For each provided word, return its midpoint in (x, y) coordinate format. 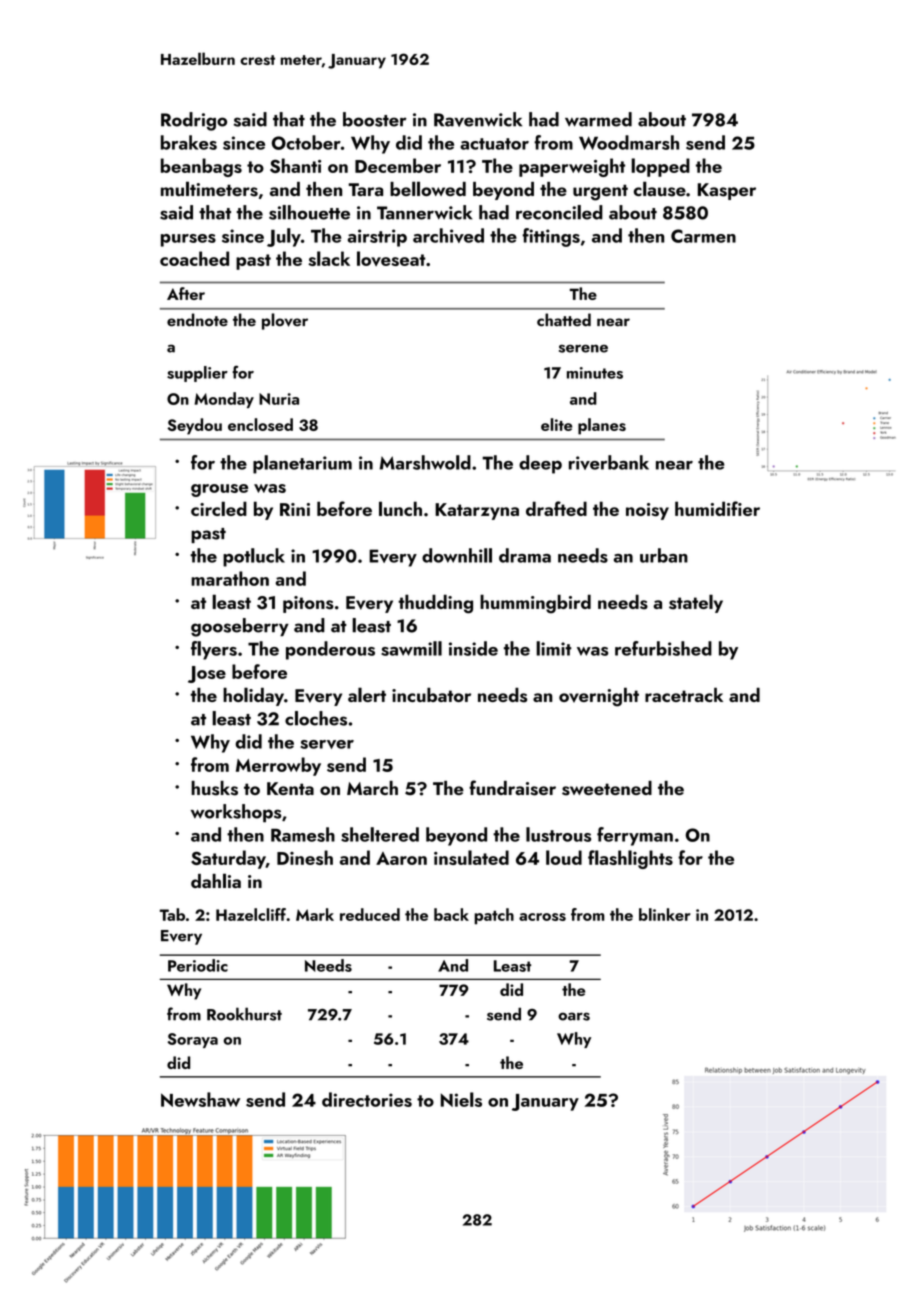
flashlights (630, 859)
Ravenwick (478, 119)
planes (602, 426)
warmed (598, 119)
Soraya (192, 1040)
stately (696, 603)
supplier (197, 374)
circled (219, 508)
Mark (315, 914)
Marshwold (425, 462)
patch (494, 916)
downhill (457, 555)
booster (375, 119)
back (451, 914)
